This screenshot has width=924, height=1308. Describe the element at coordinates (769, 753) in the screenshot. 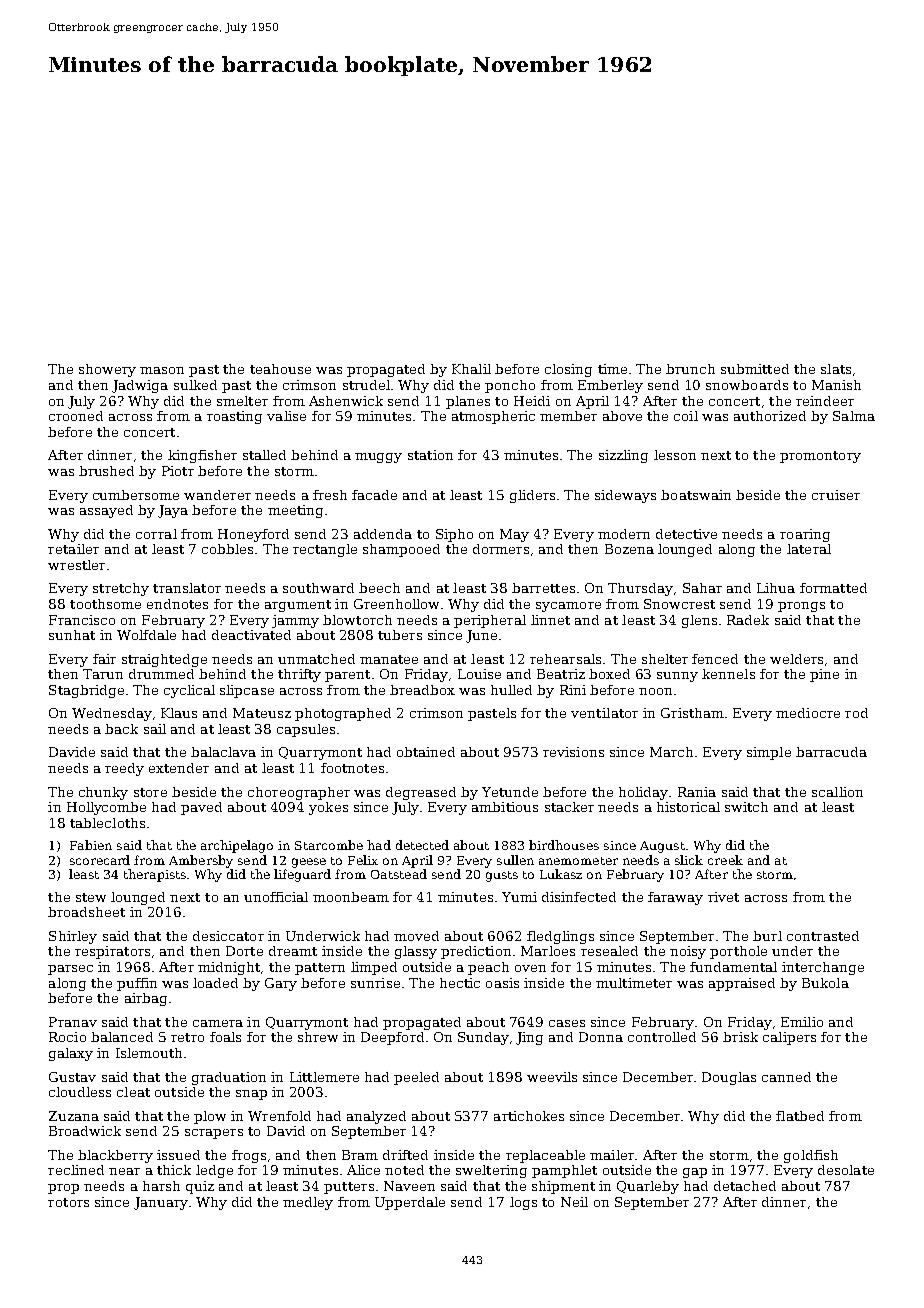

I see `simple` at that location.
